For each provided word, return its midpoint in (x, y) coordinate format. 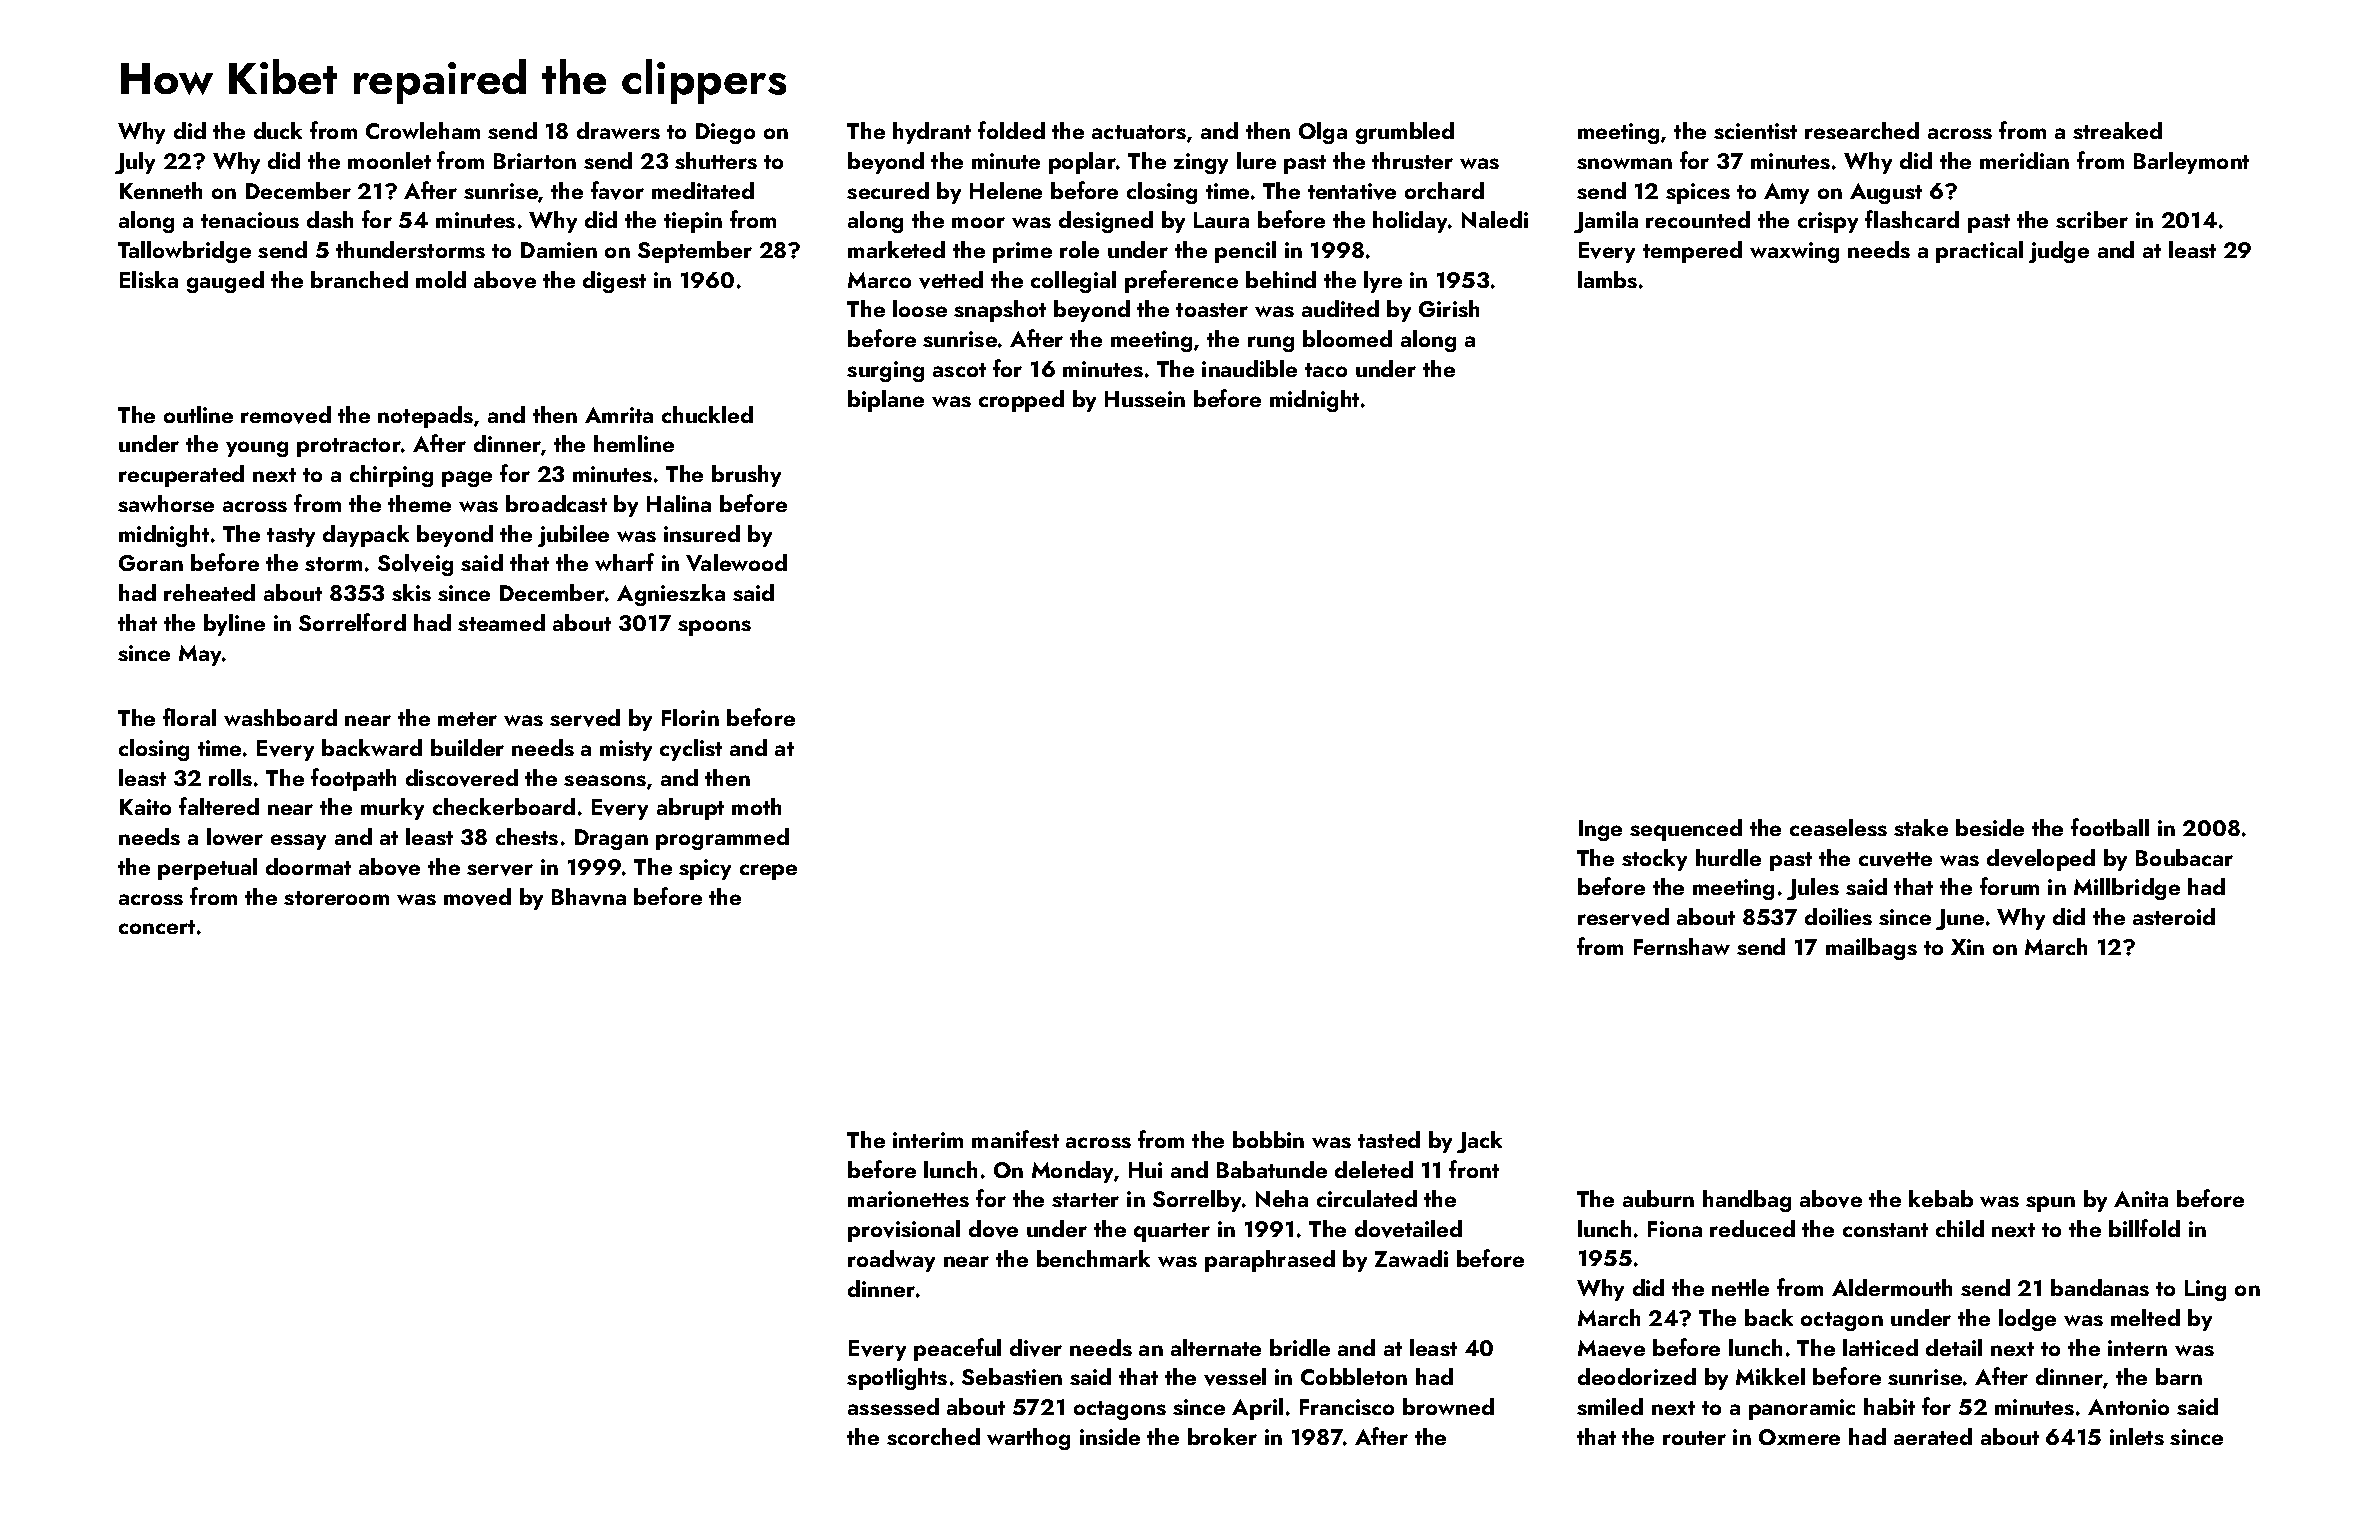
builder (467, 747)
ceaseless (1838, 827)
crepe (768, 872)
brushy (746, 476)
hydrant (932, 133)
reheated (209, 592)
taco (1326, 370)
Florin (690, 717)
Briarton (535, 161)
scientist (1755, 131)
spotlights (897, 1379)
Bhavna (589, 897)
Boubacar (2184, 857)
